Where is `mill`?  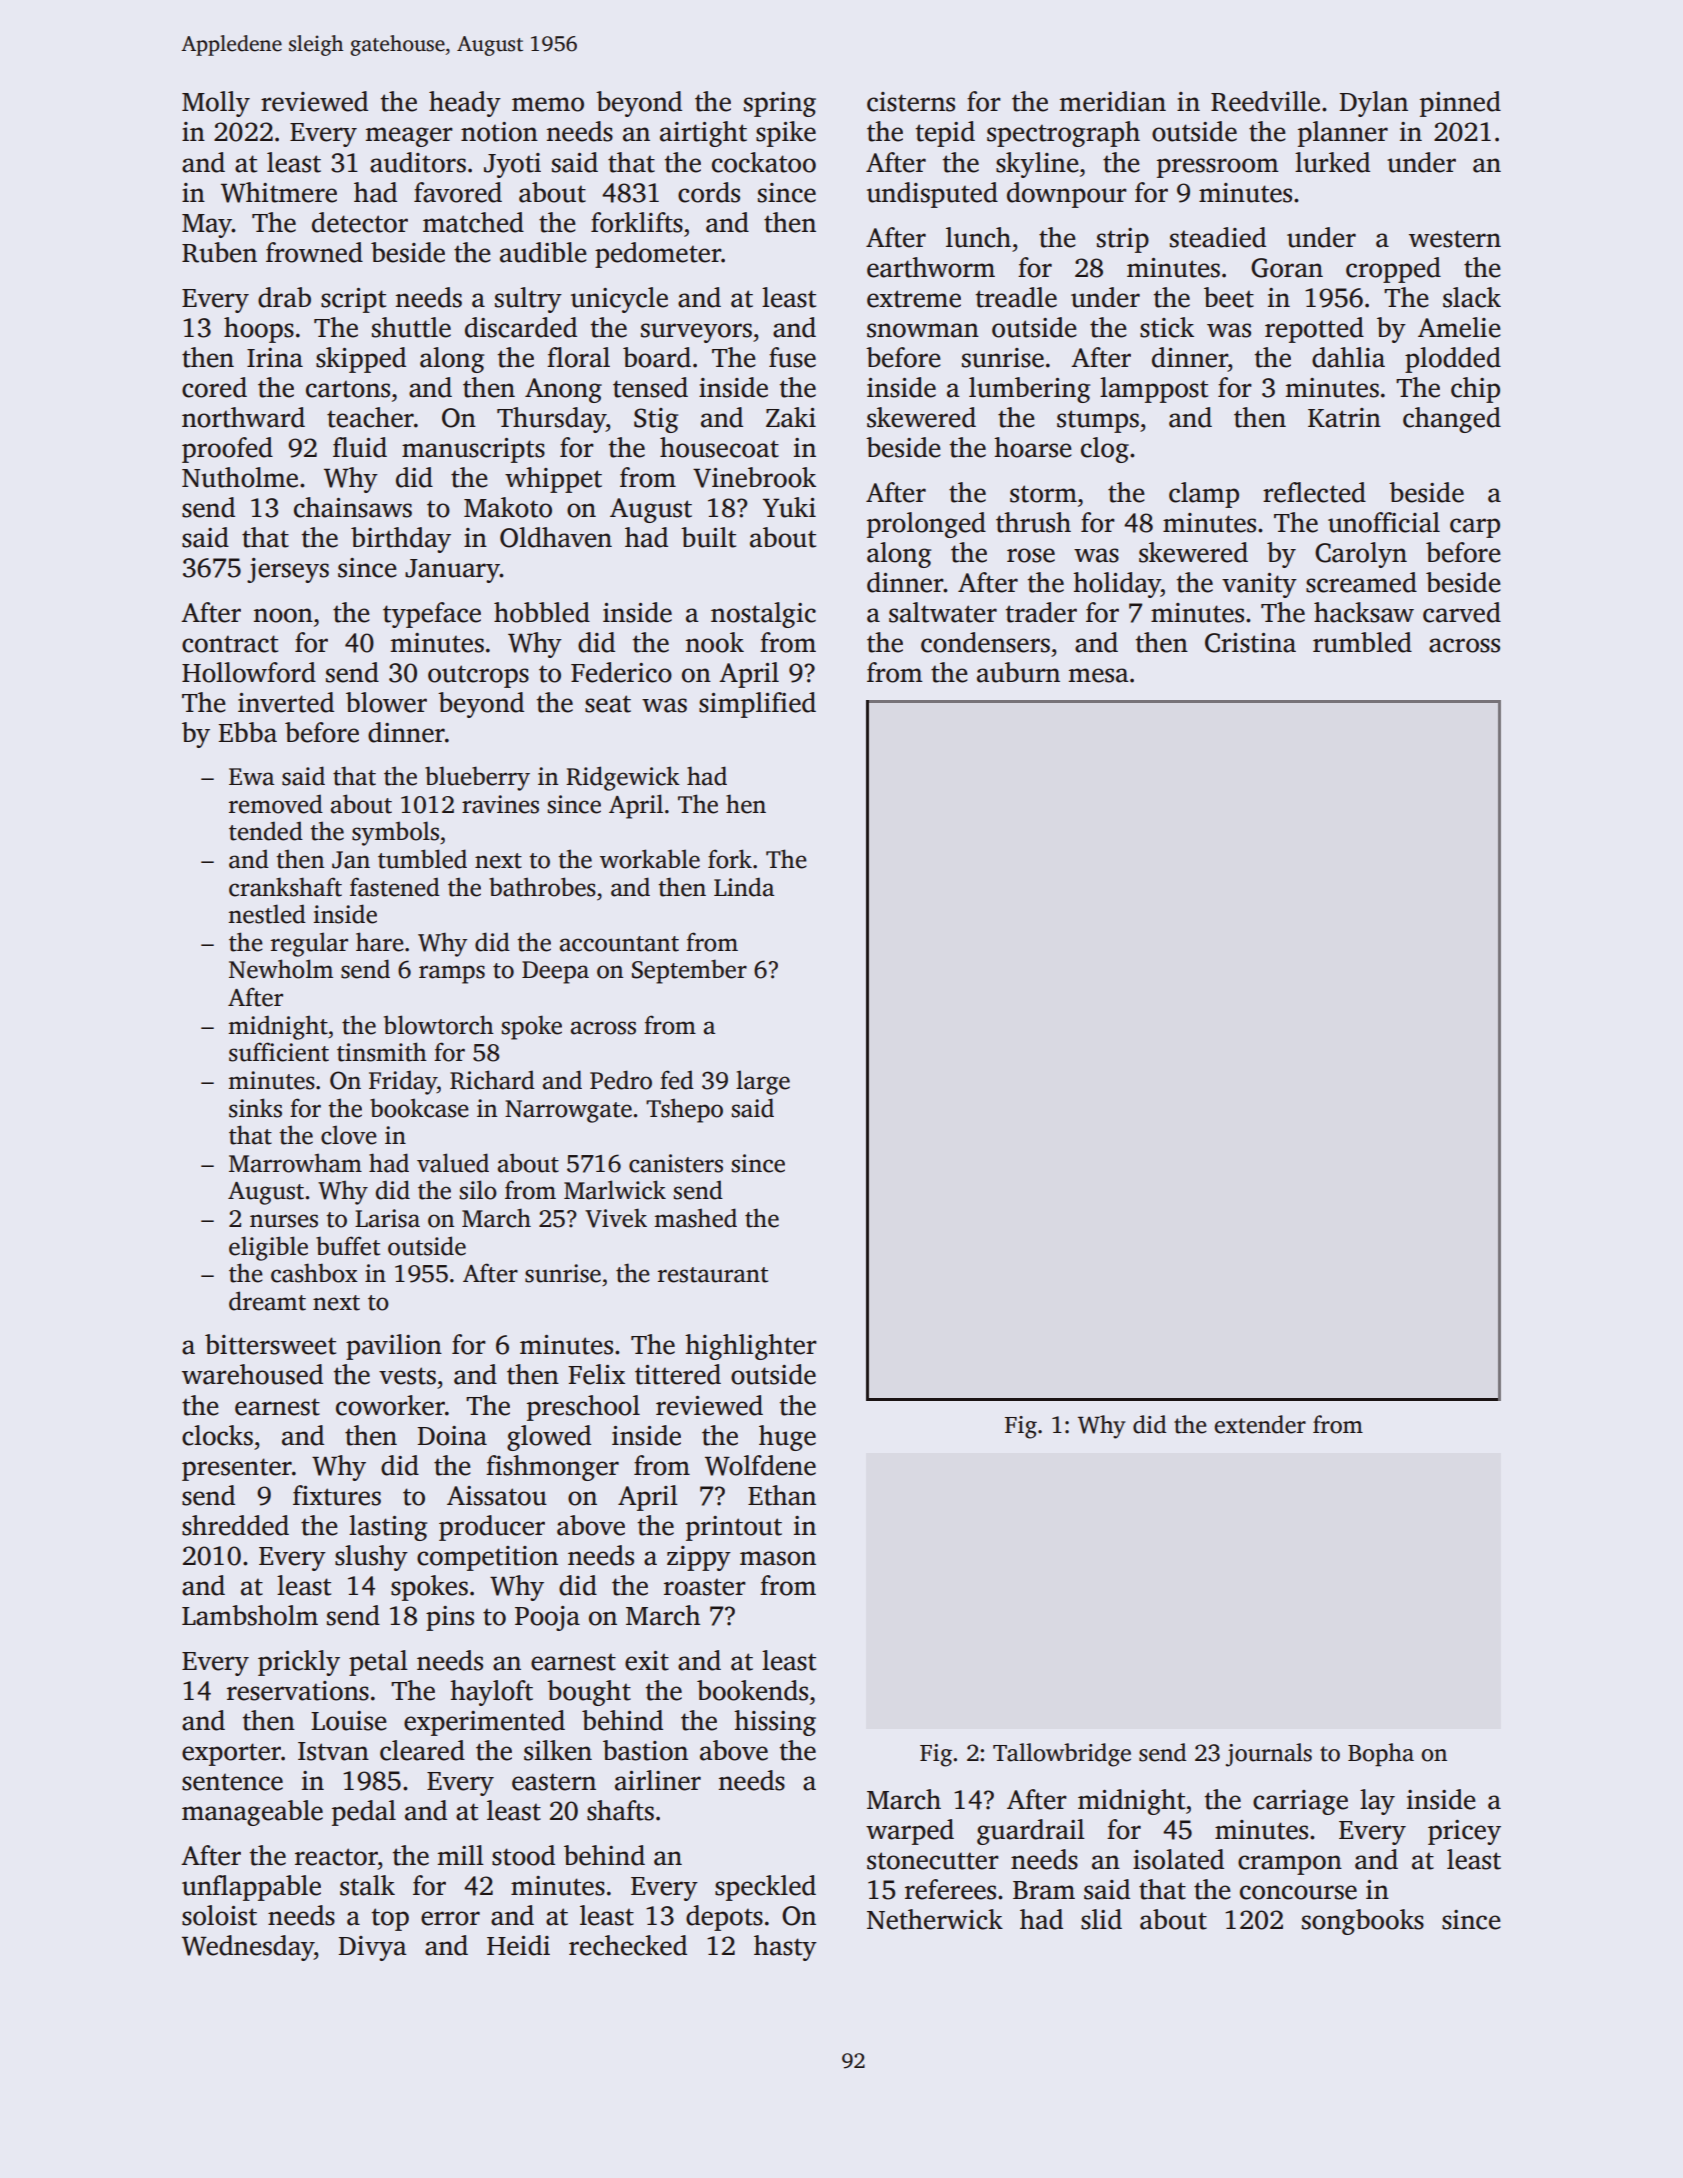 mill is located at coordinates (460, 1855).
